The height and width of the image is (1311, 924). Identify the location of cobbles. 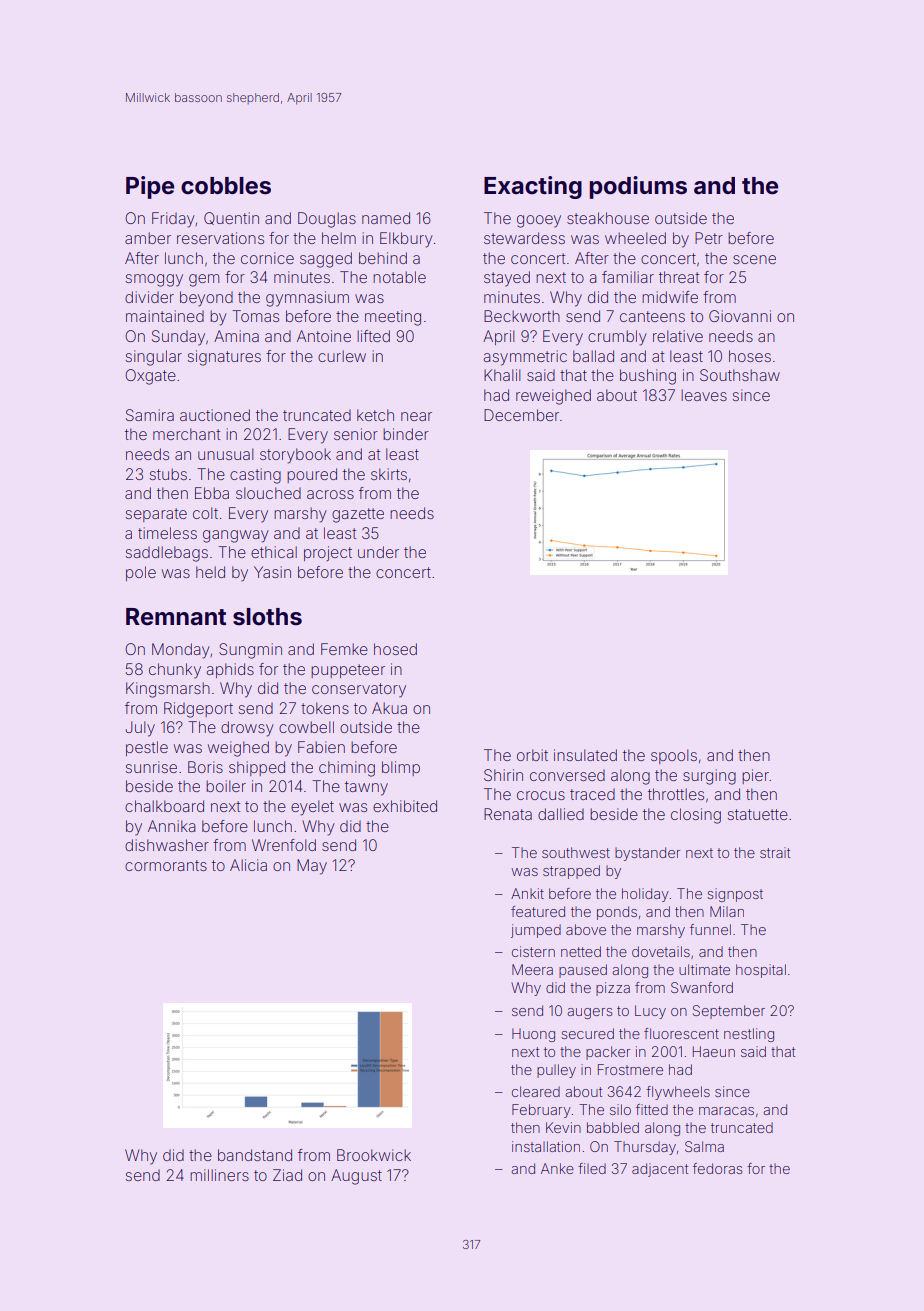
(226, 186).
